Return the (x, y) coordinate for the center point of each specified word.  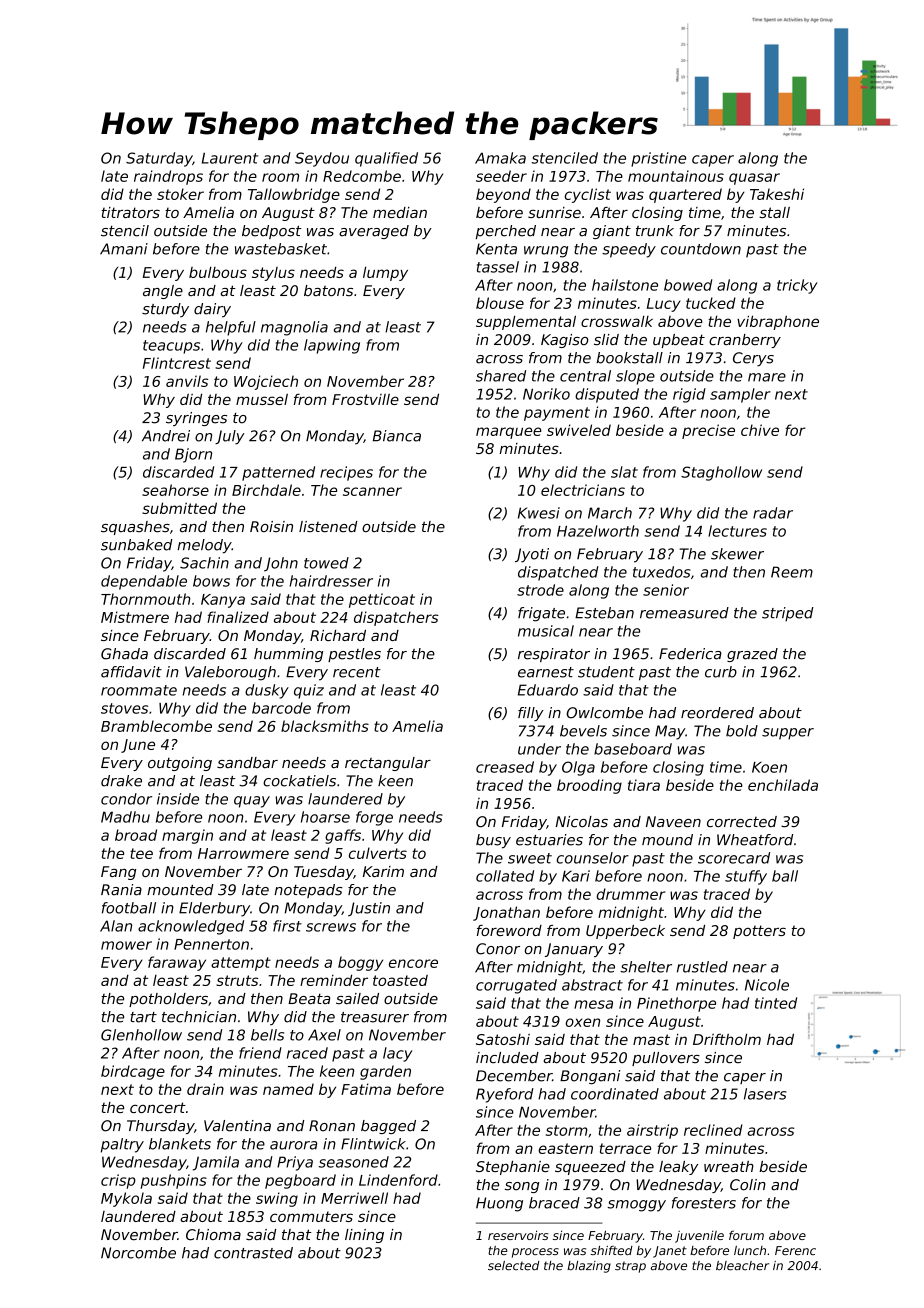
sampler (740, 395)
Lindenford (398, 1180)
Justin (369, 909)
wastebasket (281, 249)
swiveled (579, 430)
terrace (625, 1148)
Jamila (216, 1163)
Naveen (673, 822)
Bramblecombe (156, 726)
